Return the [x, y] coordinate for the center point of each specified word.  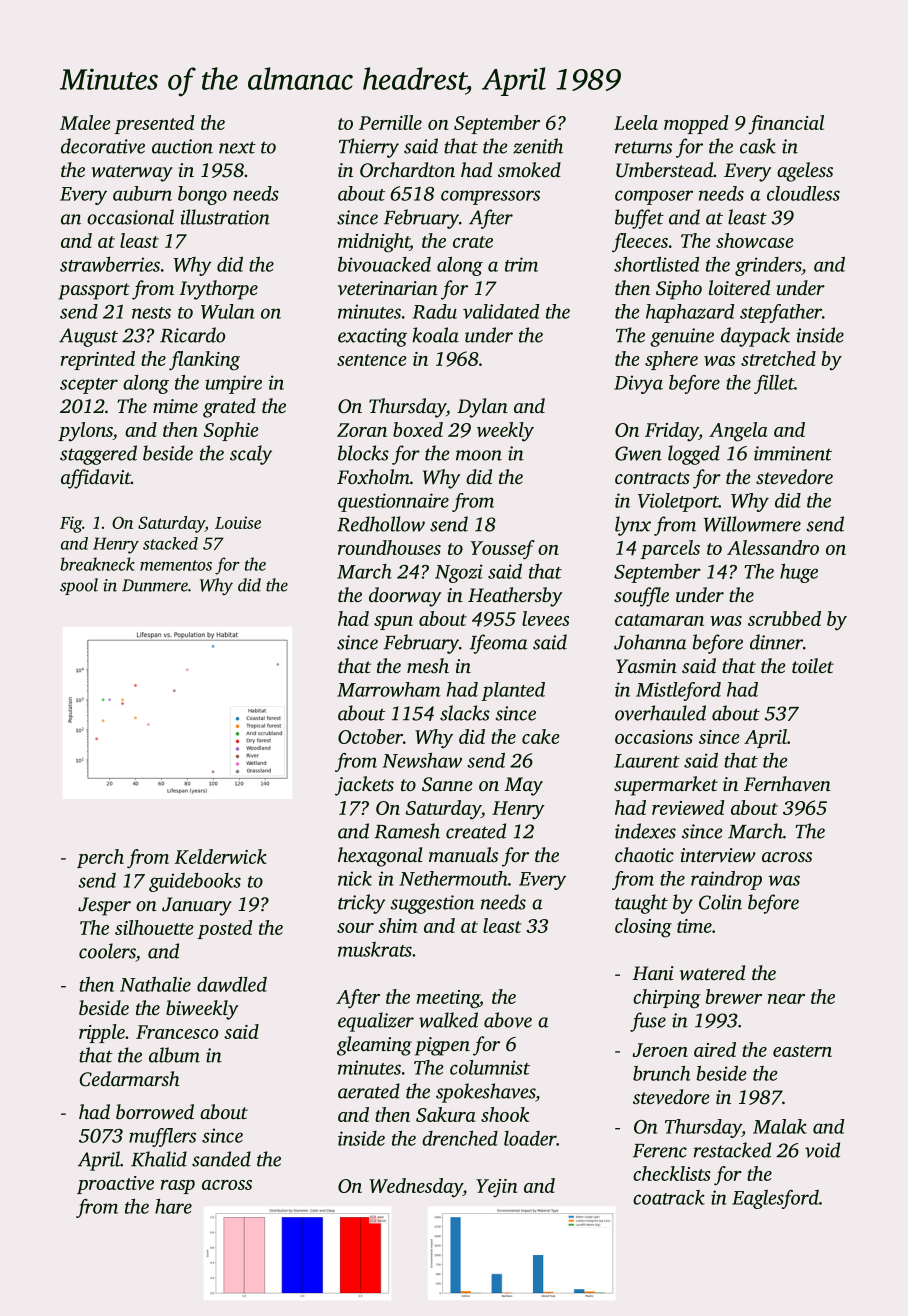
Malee [85, 122]
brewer [733, 996]
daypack [755, 337]
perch [100, 858]
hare [173, 1206]
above [508, 1020]
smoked [529, 169]
